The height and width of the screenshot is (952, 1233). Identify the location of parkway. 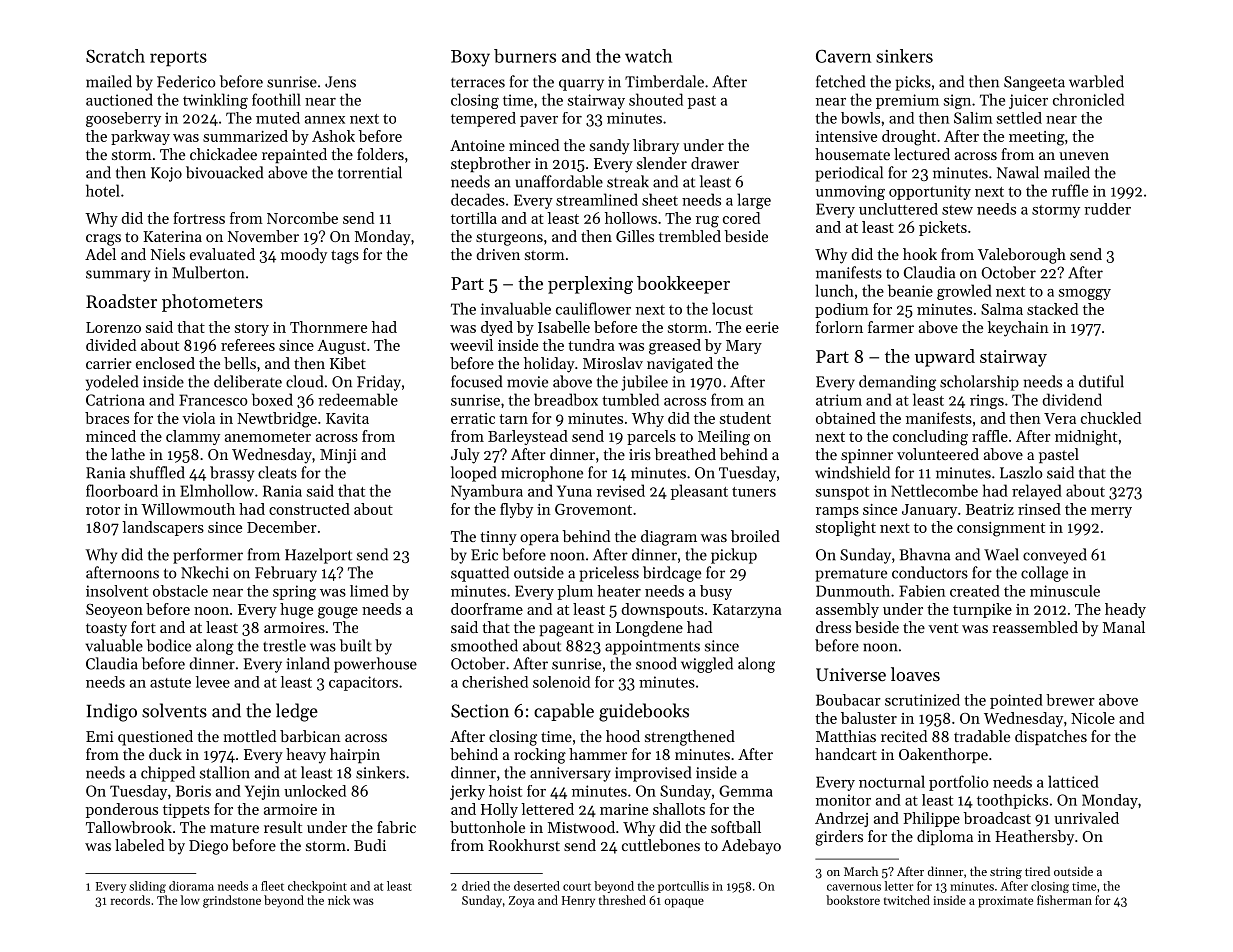
(140, 137).
